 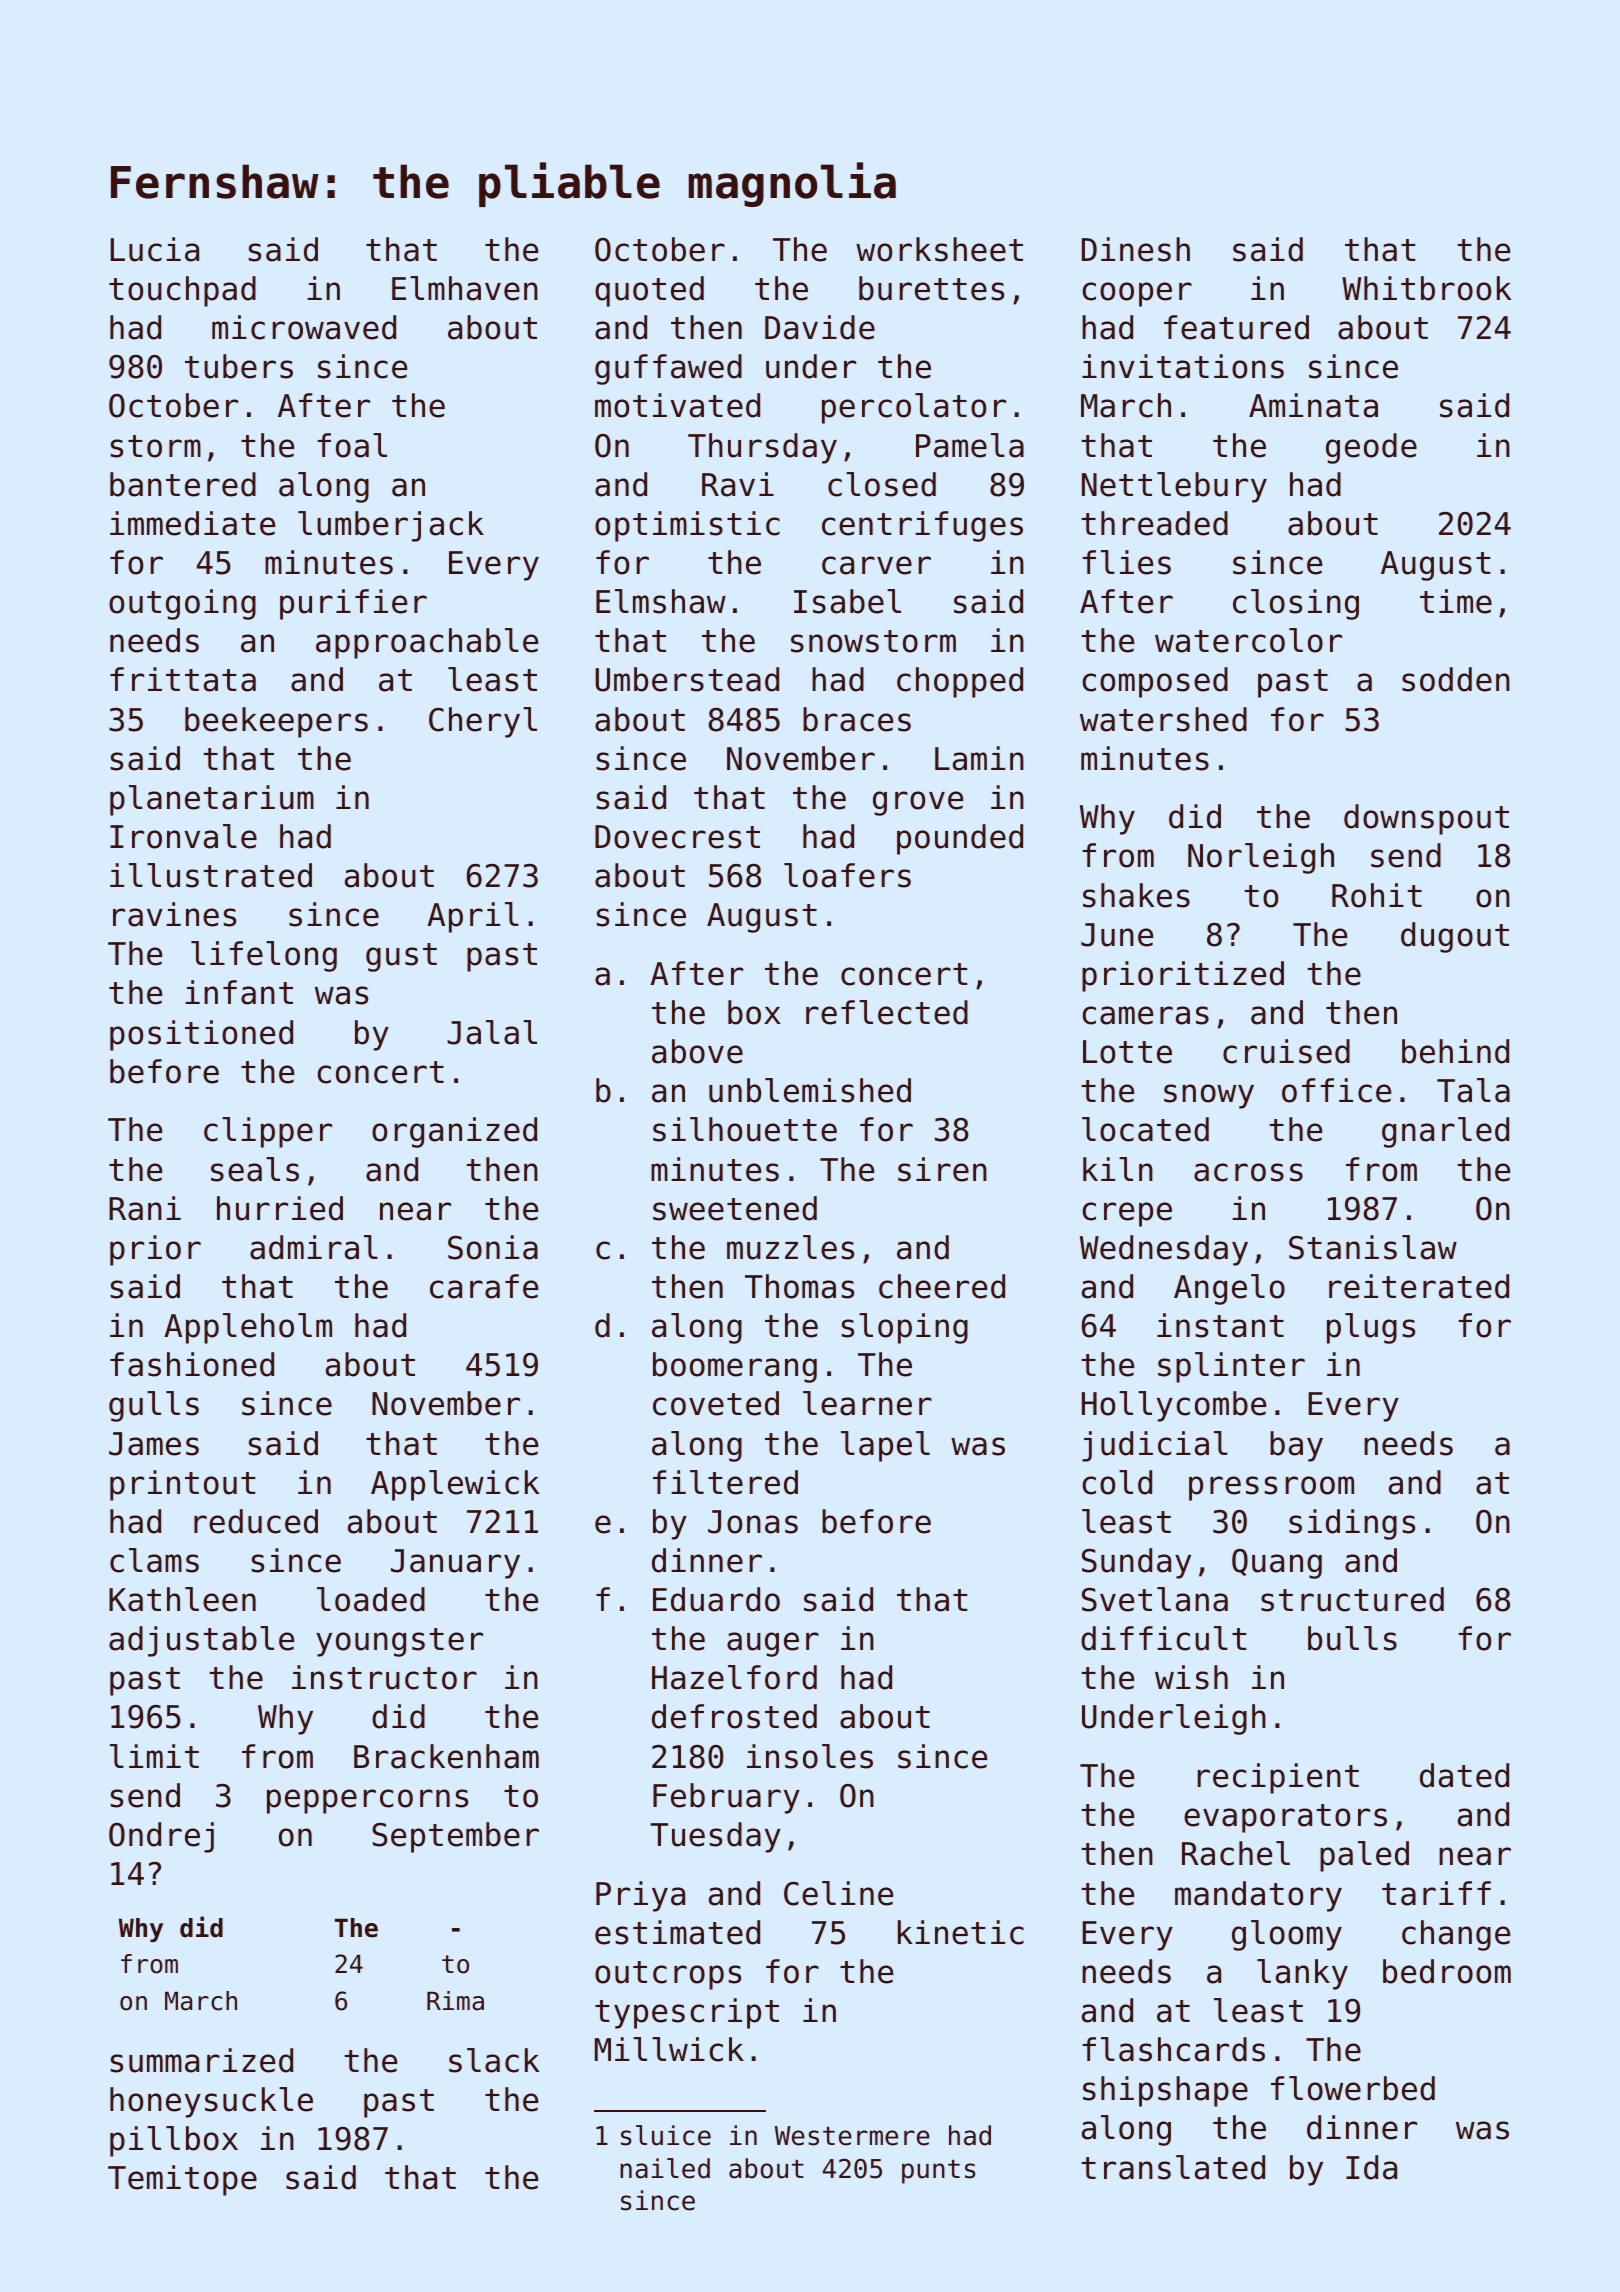 What do you see at coordinates (1154, 523) in the screenshot?
I see `threaded` at bounding box center [1154, 523].
